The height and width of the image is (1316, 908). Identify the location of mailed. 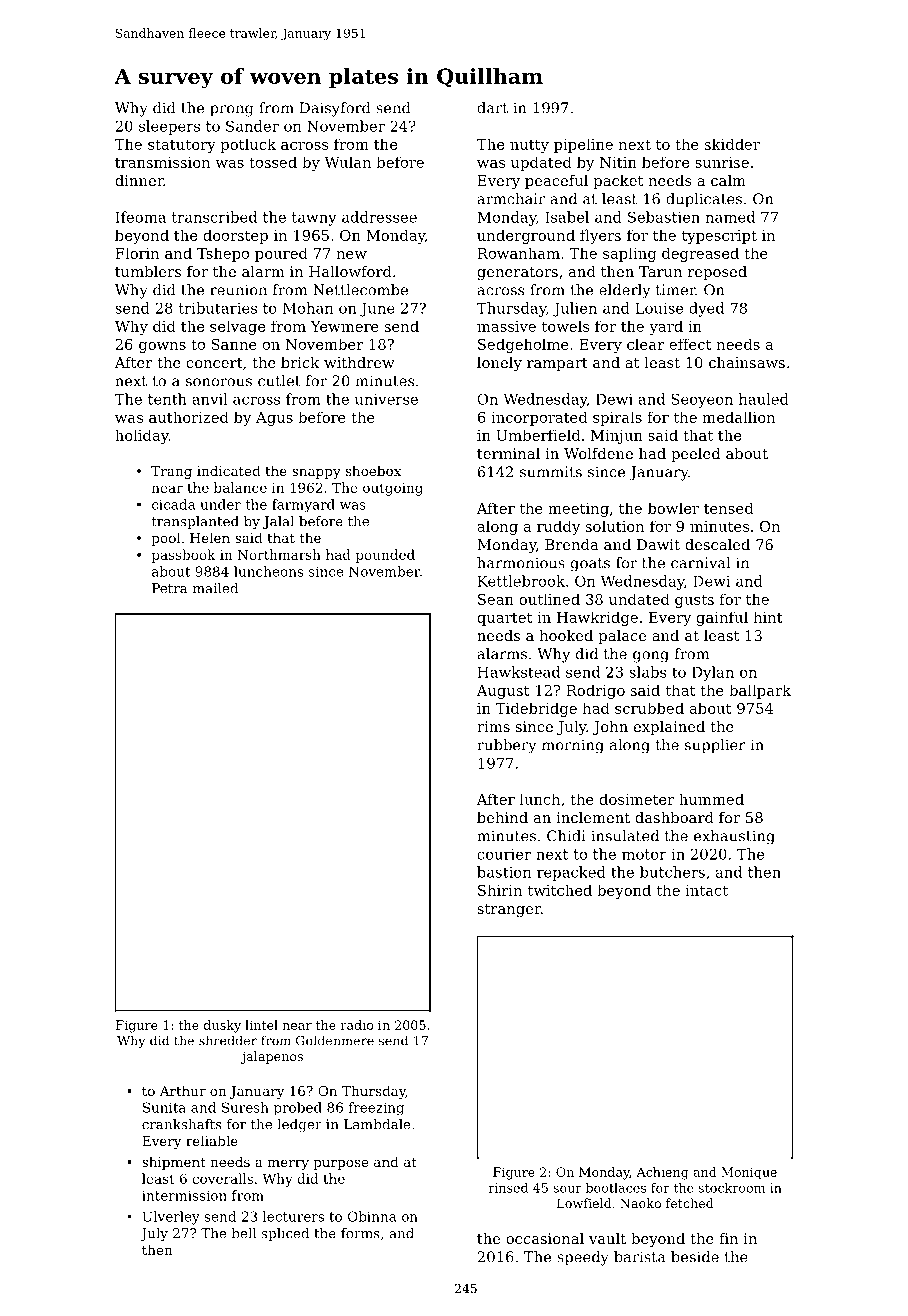
(215, 588).
